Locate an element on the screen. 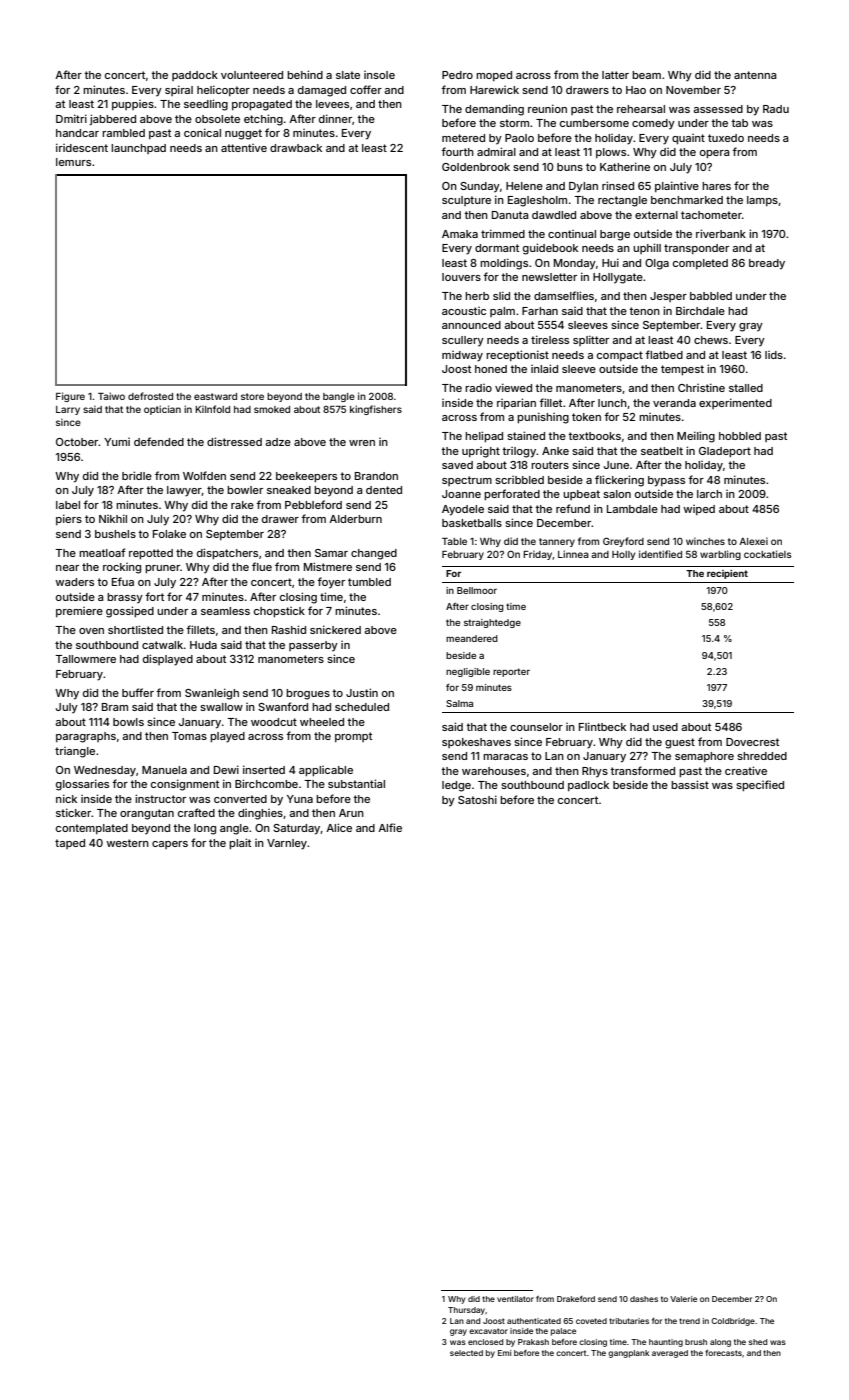 The height and width of the screenshot is (1400, 849). selected is located at coordinates (466, 1353).
